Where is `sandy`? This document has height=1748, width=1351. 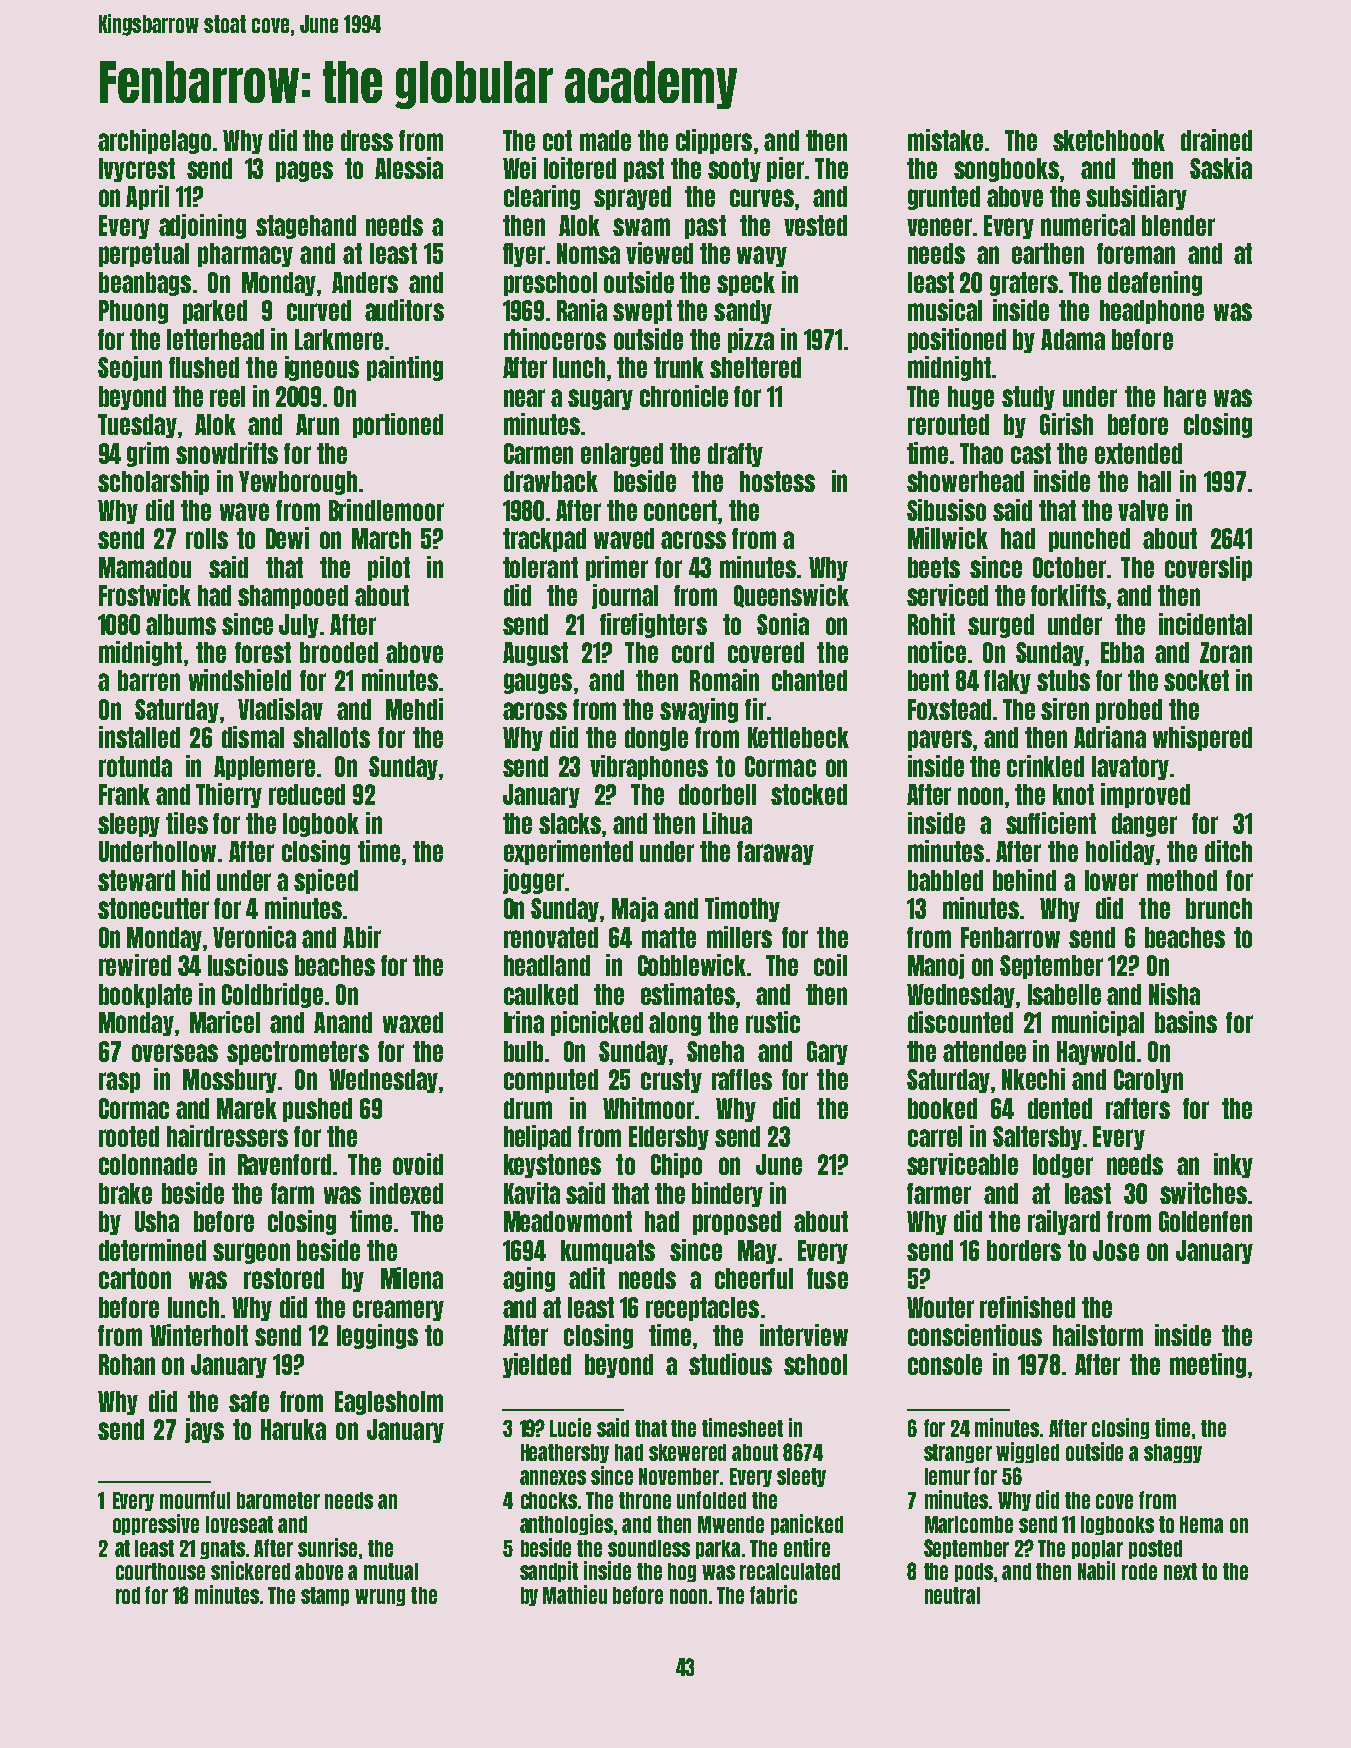
sandy is located at coordinates (743, 312).
